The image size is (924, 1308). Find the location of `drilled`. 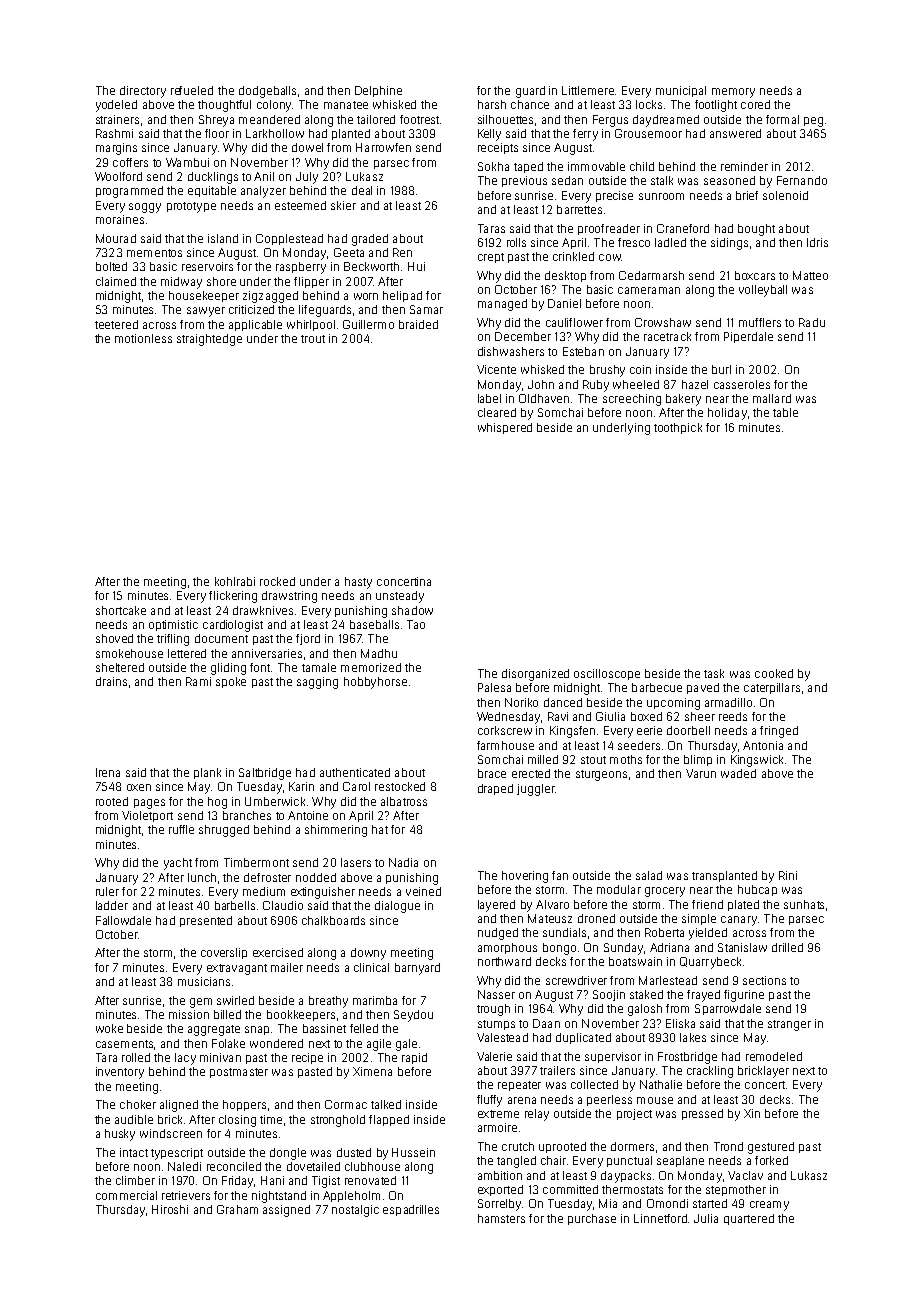

drilled is located at coordinates (787, 947).
